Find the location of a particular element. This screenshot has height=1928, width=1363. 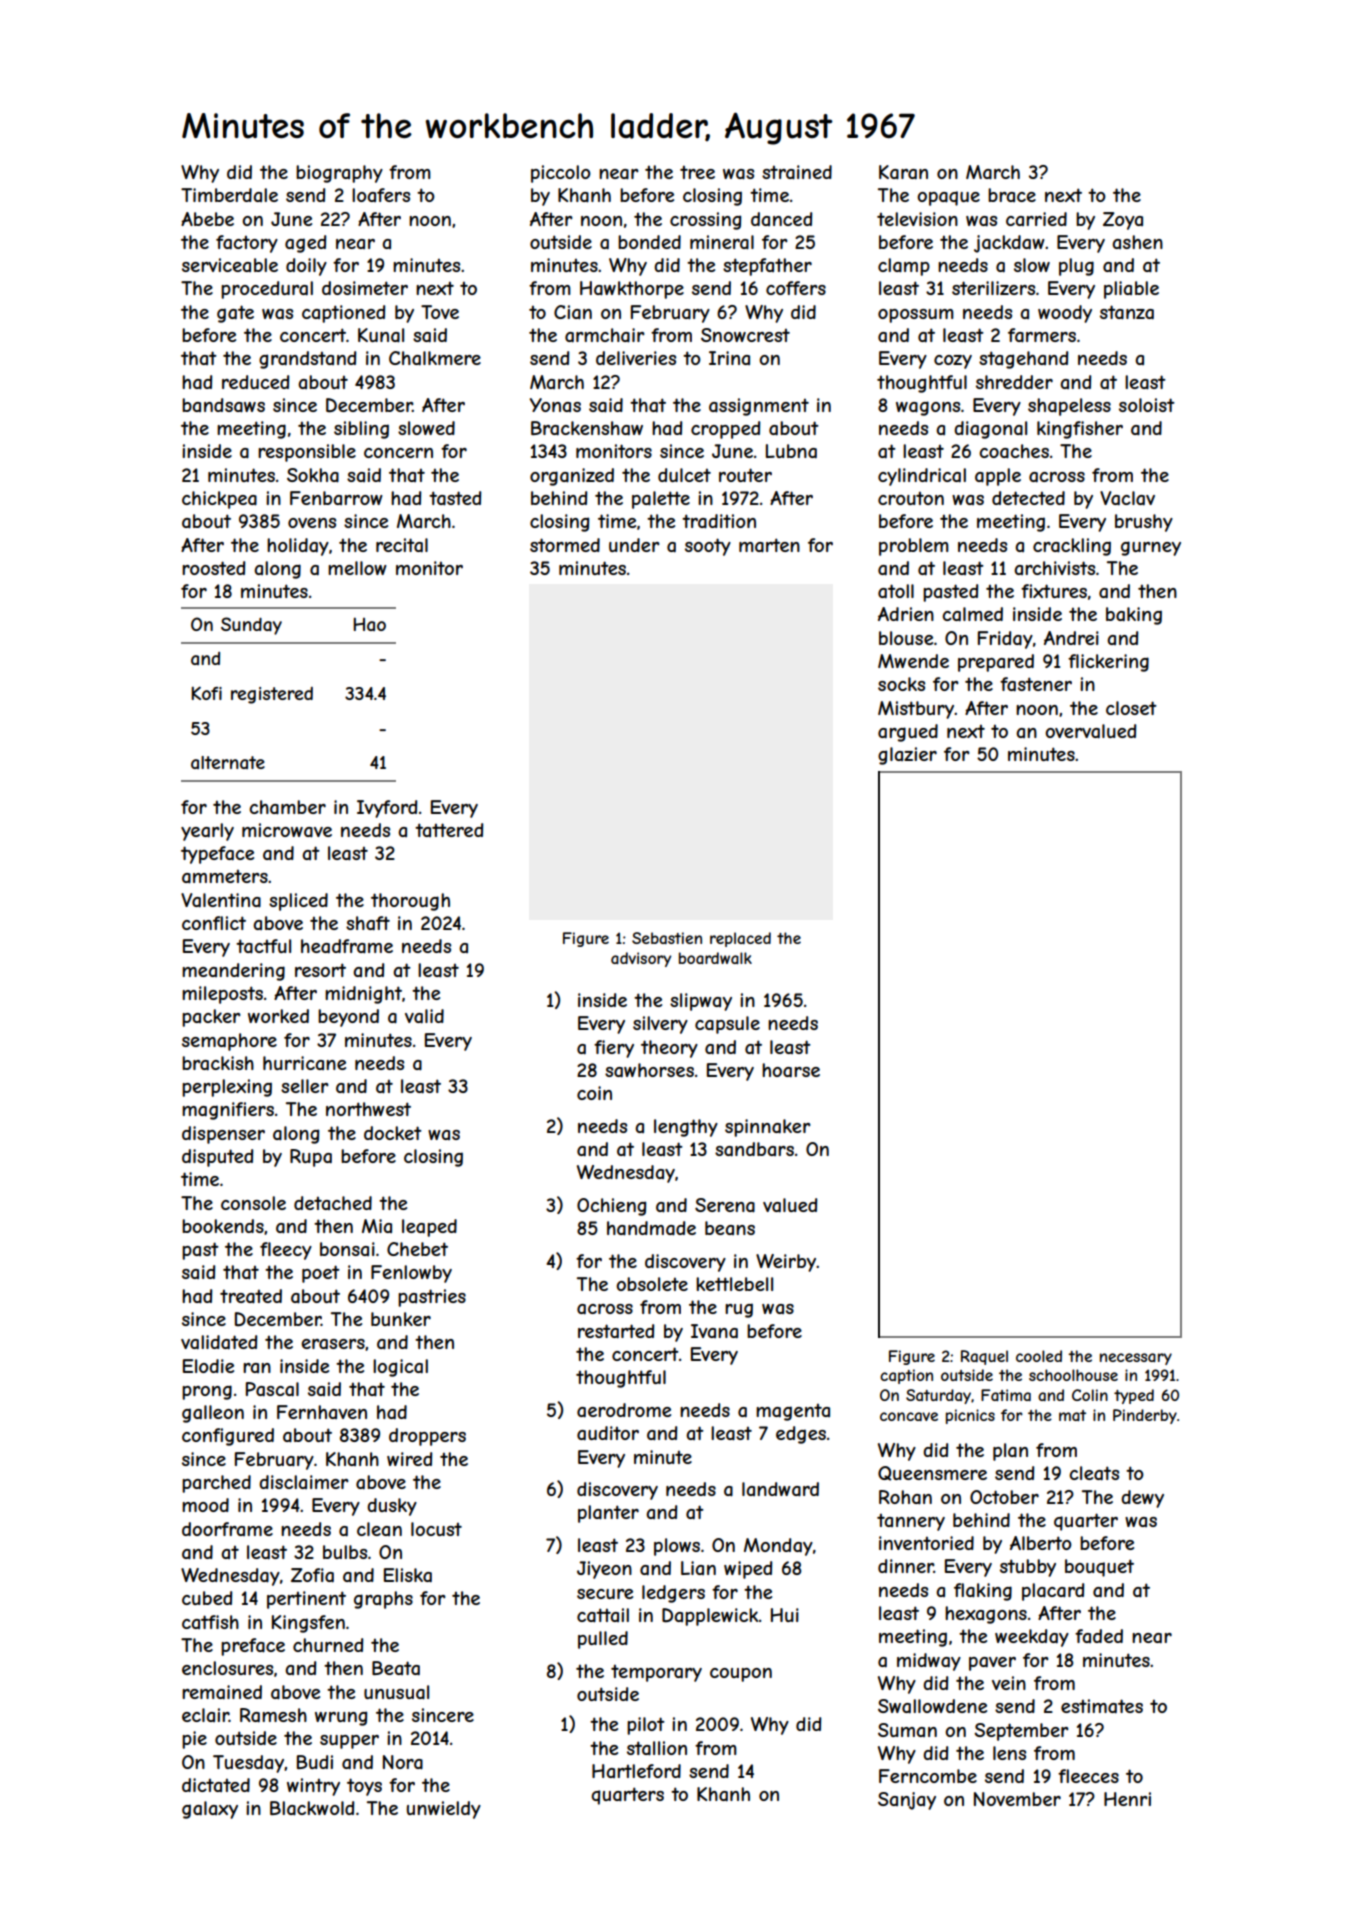

fastener is located at coordinates (1036, 684).
